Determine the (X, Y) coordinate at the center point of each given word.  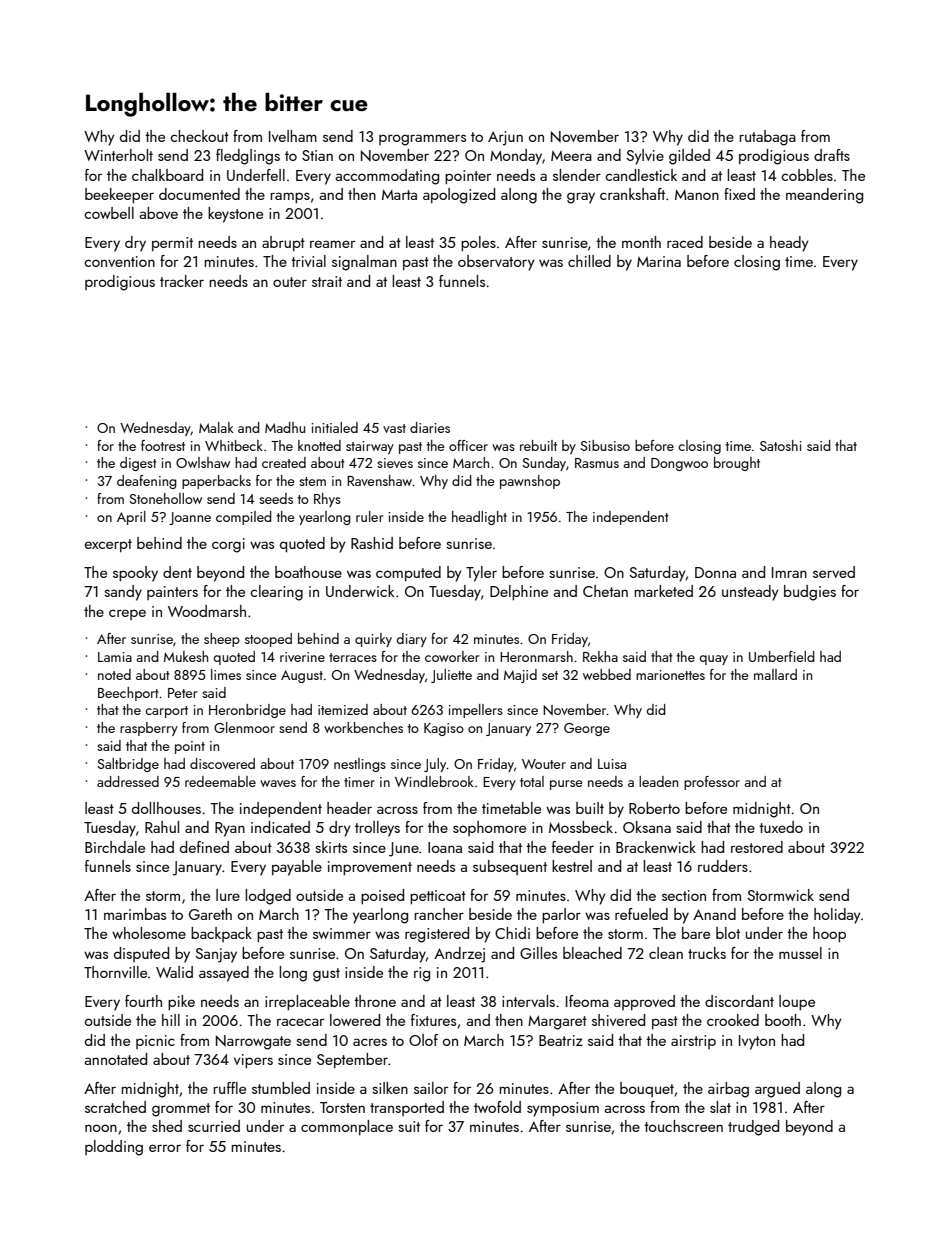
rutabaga (767, 138)
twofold (497, 1107)
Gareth (210, 914)
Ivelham (293, 136)
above (158, 213)
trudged (753, 1128)
